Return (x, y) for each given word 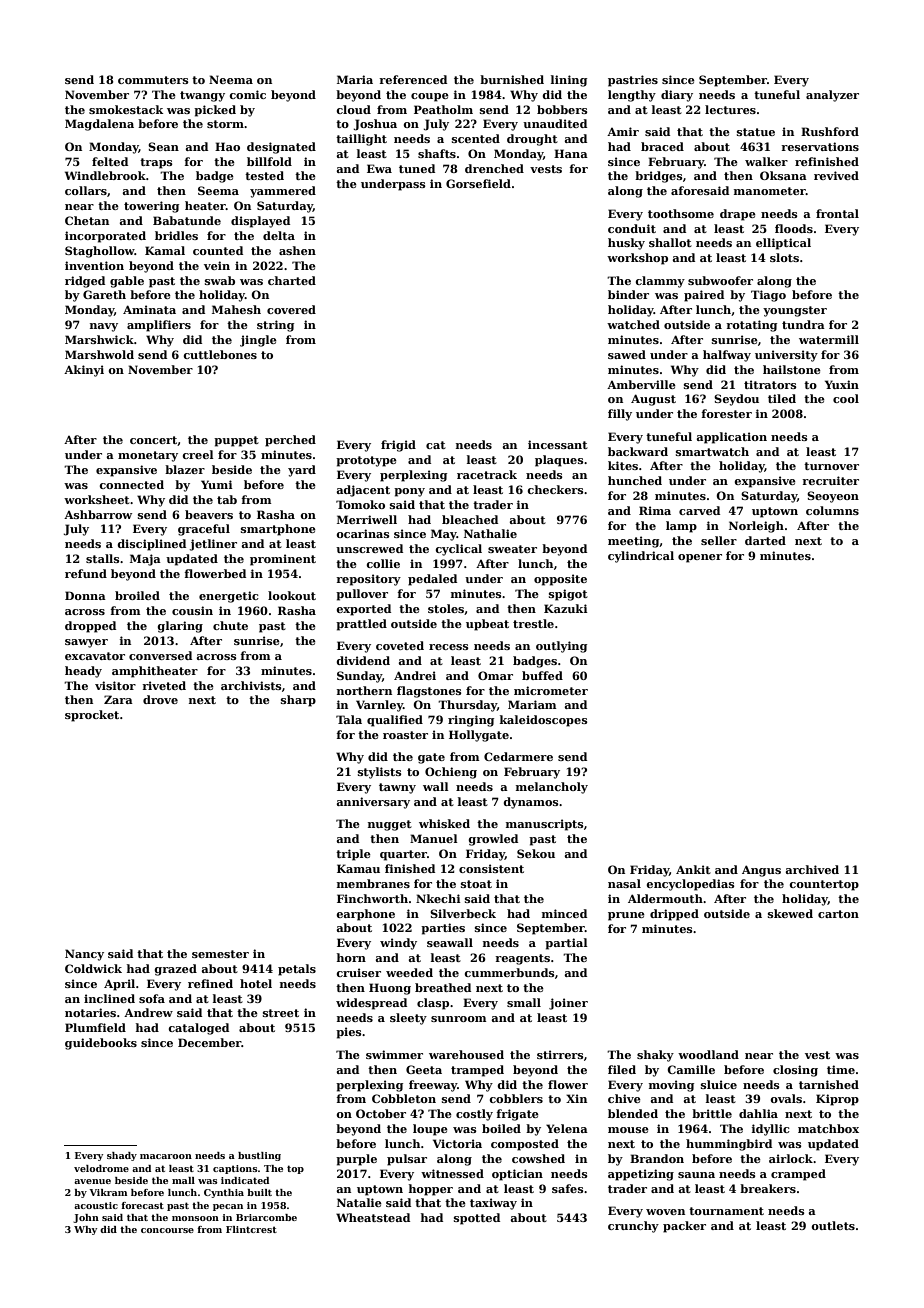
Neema (231, 79)
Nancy (84, 955)
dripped (674, 915)
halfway (727, 356)
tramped (477, 1071)
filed (622, 1069)
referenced (413, 79)
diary (677, 96)
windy (398, 944)
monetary (148, 456)
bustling (259, 1156)
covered (291, 309)
